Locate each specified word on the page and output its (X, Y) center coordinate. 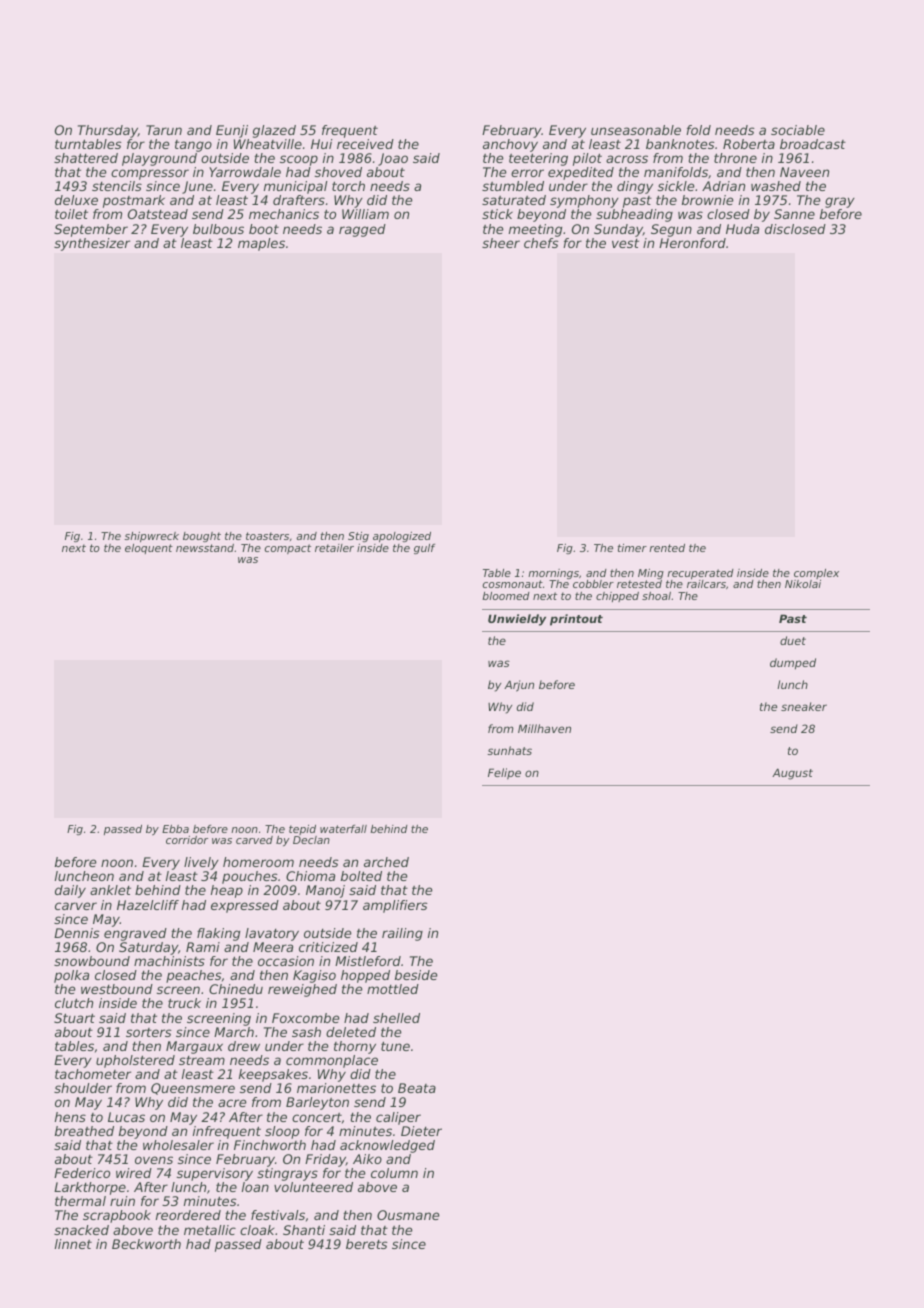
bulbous (218, 229)
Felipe (504, 774)
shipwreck (151, 537)
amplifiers (395, 906)
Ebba (175, 829)
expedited (581, 173)
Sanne (794, 214)
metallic (210, 1230)
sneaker (804, 706)
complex (816, 574)
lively (201, 863)
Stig (358, 537)
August (792, 774)
